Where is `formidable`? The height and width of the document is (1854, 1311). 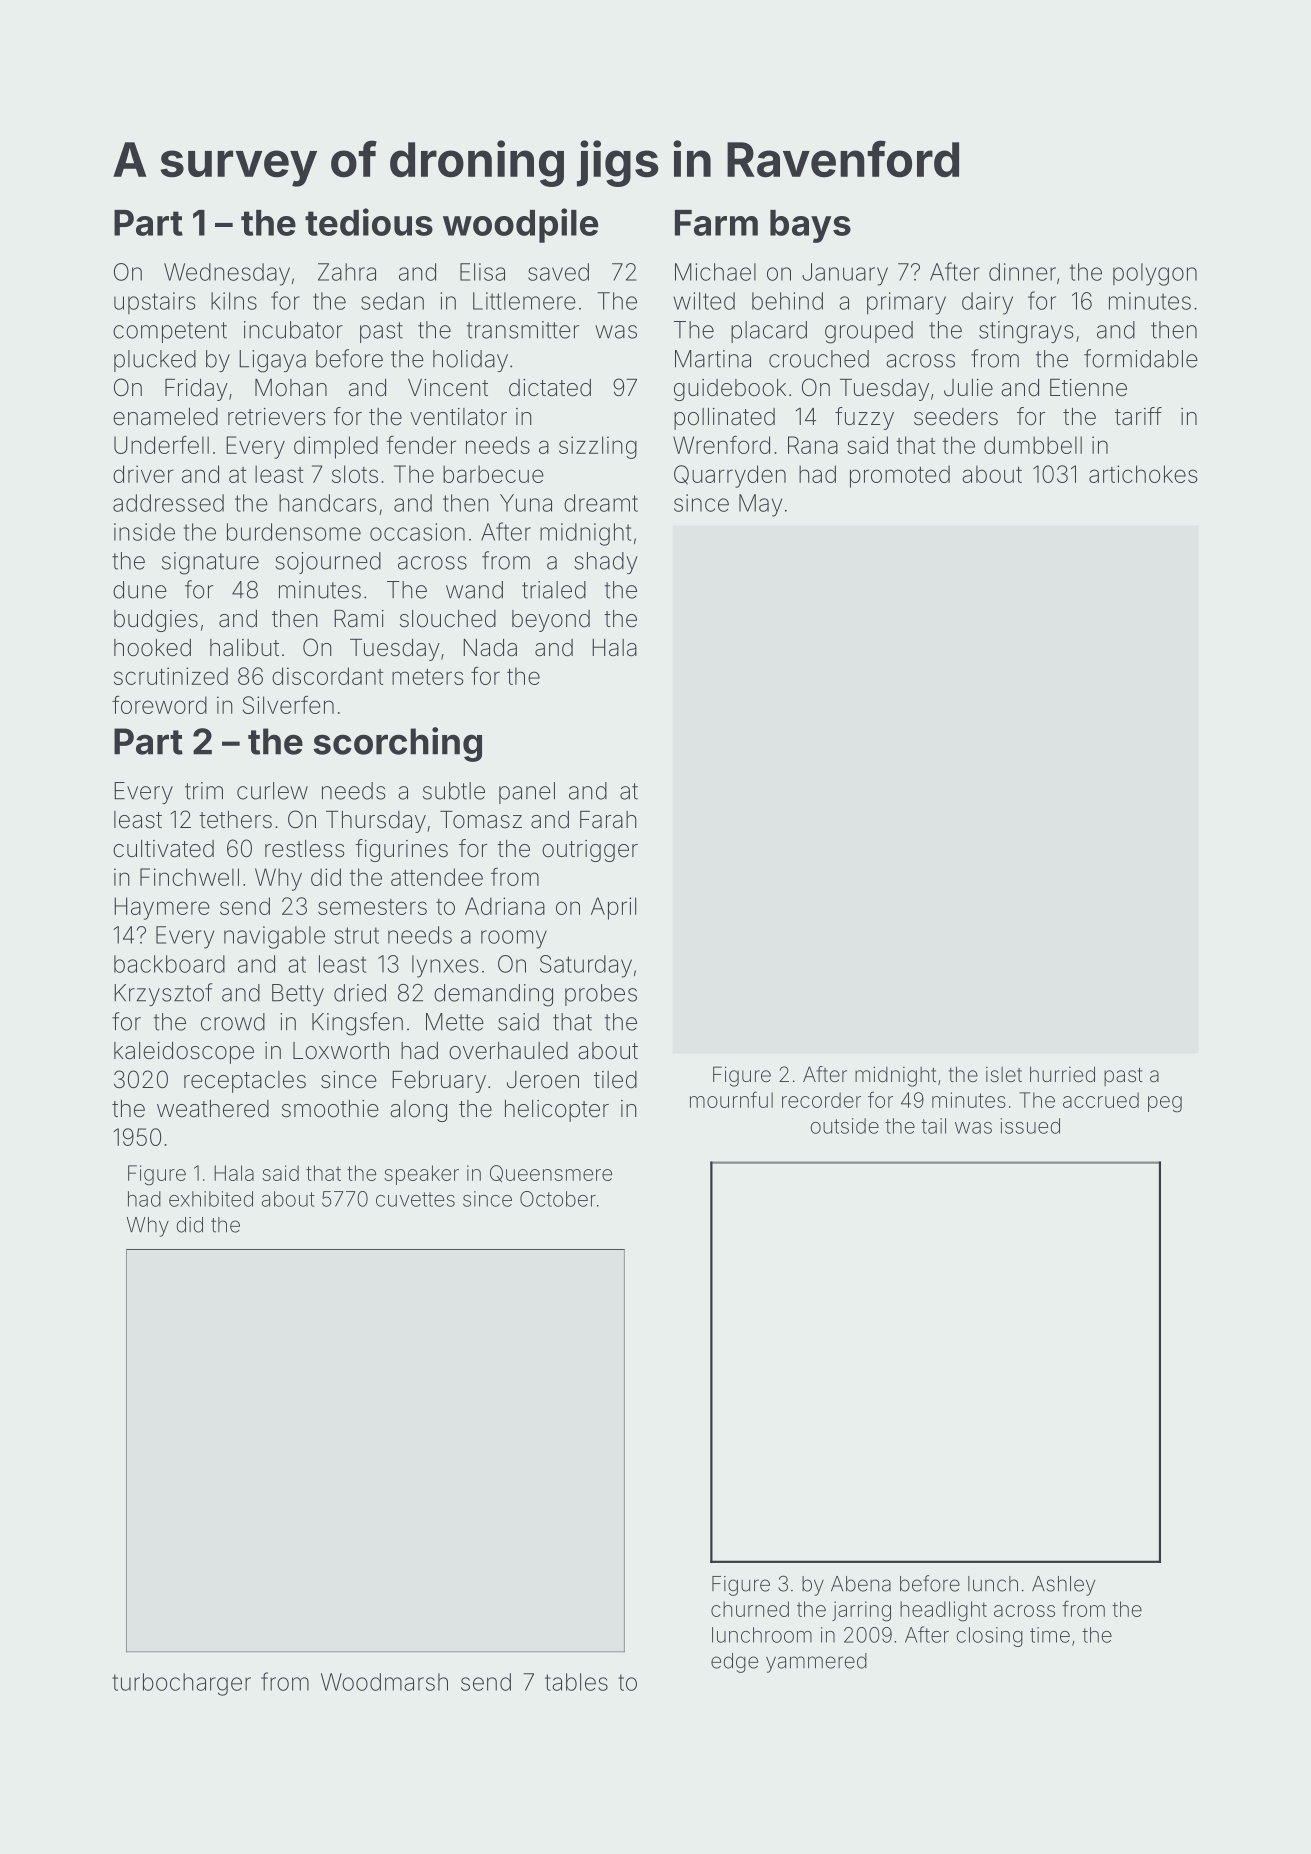 formidable is located at coordinates (1141, 358).
